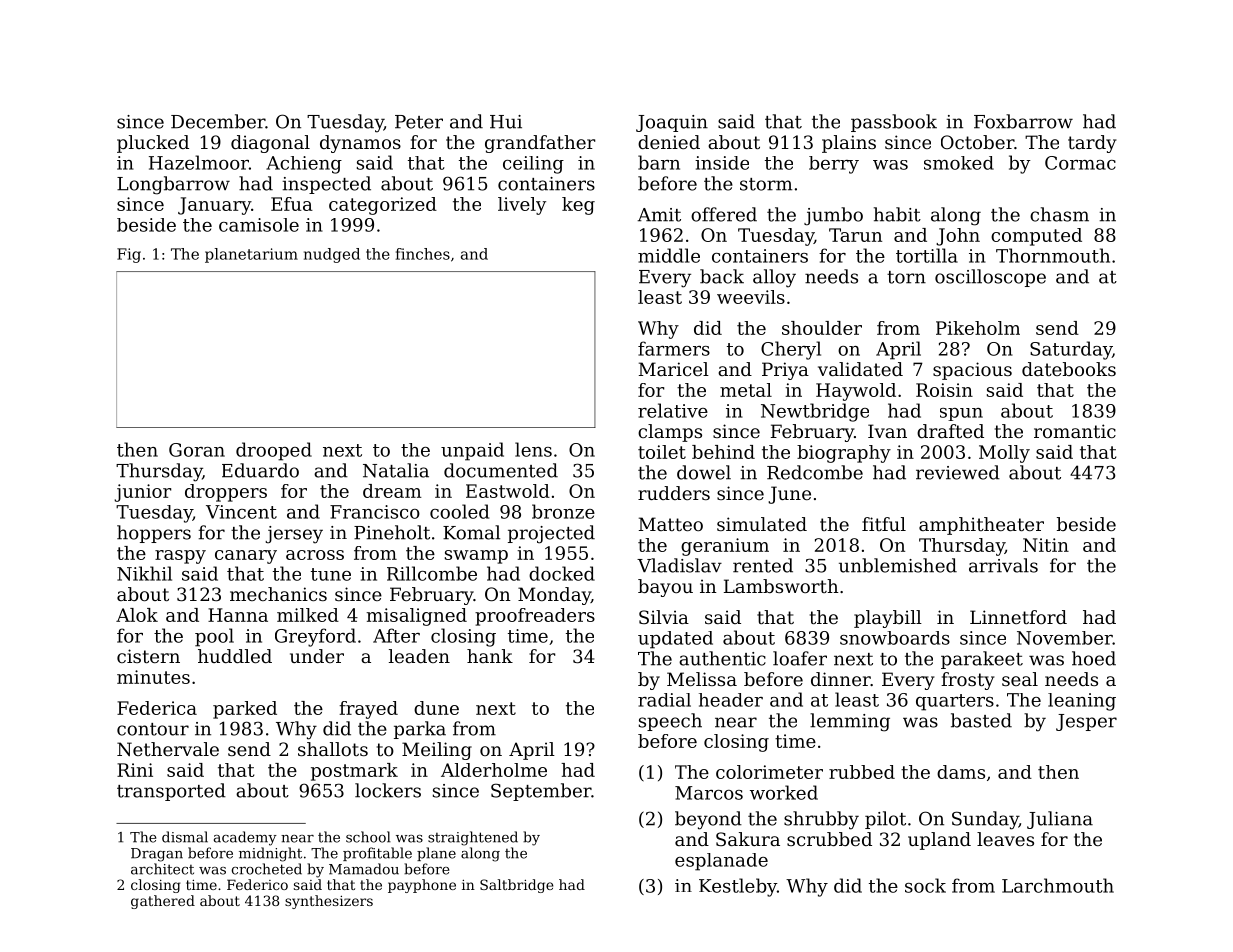 This page has width=1233, height=952. Describe the element at coordinates (396, 635) in the page. I see `After` at that location.
